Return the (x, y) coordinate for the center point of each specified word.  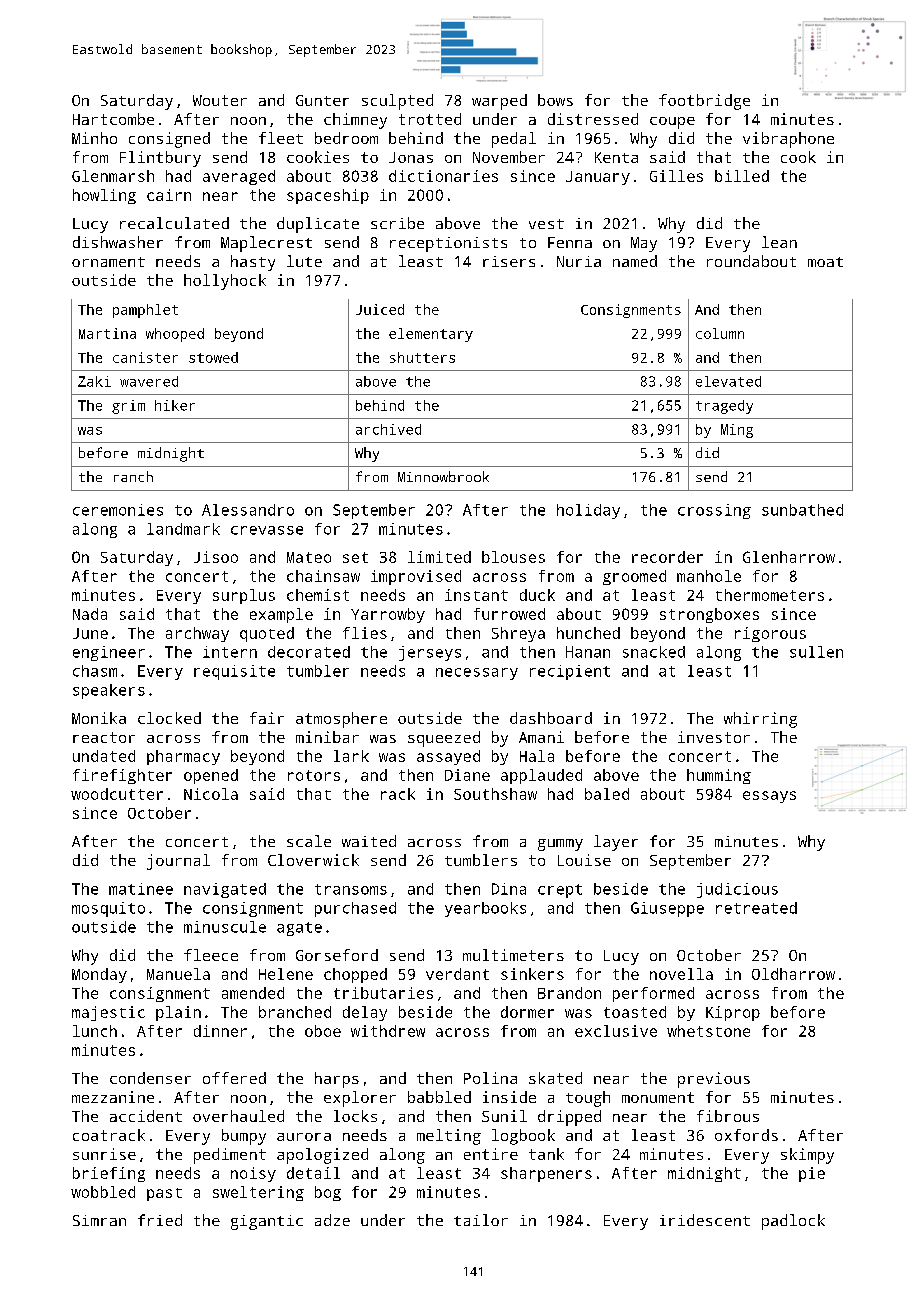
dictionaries (443, 176)
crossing (714, 511)
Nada (90, 614)
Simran (99, 1220)
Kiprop (733, 1013)
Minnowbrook (443, 476)
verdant (457, 974)
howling (104, 196)
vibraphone (788, 140)
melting (449, 1137)
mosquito (108, 909)
